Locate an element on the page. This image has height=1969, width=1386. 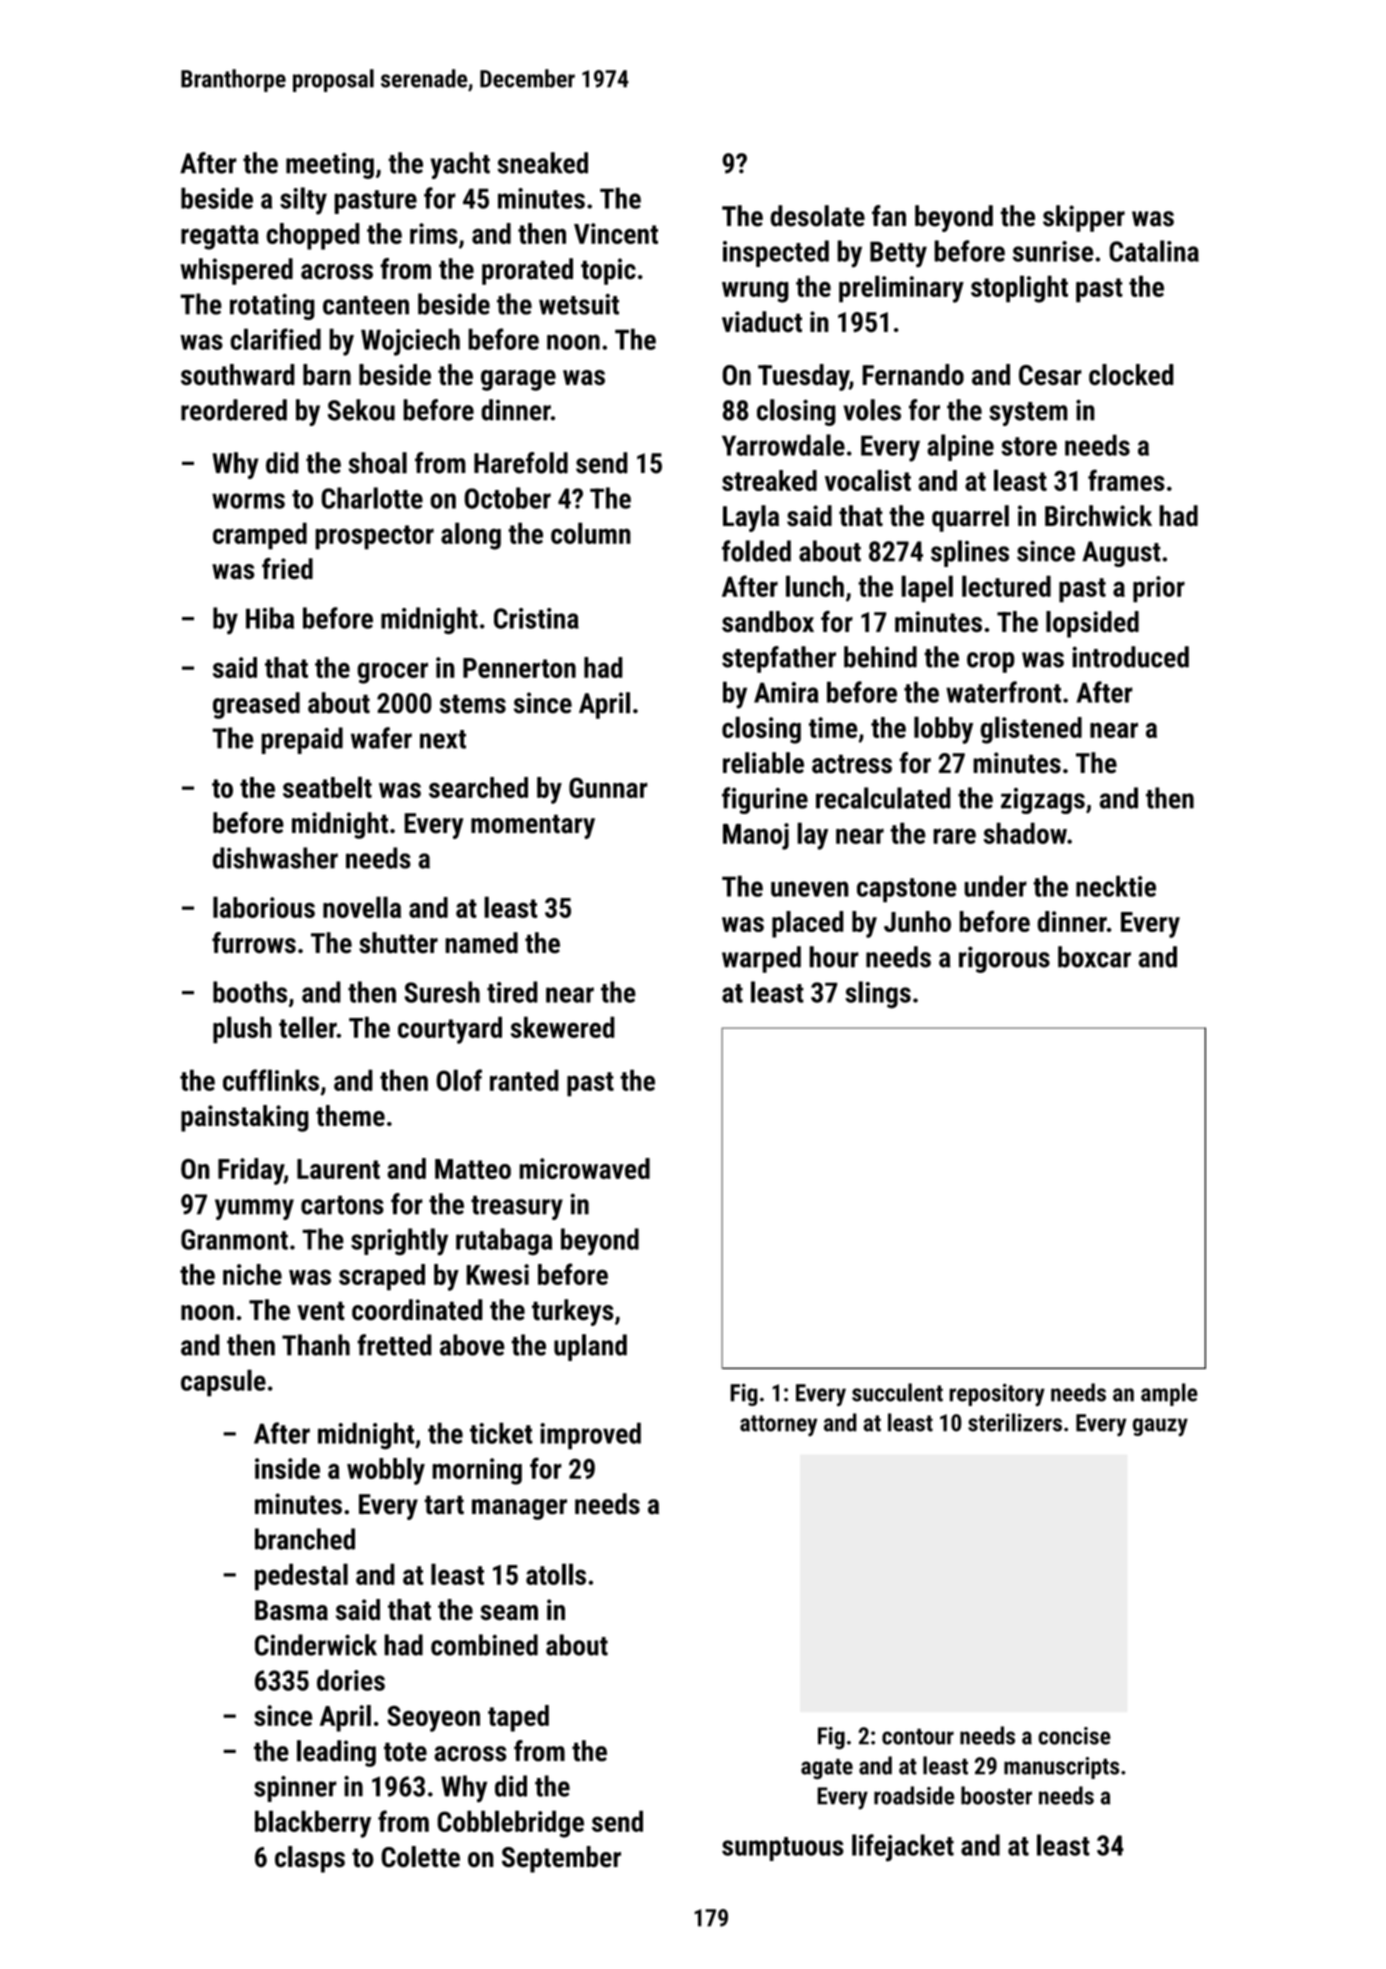
under is located at coordinates (995, 886).
